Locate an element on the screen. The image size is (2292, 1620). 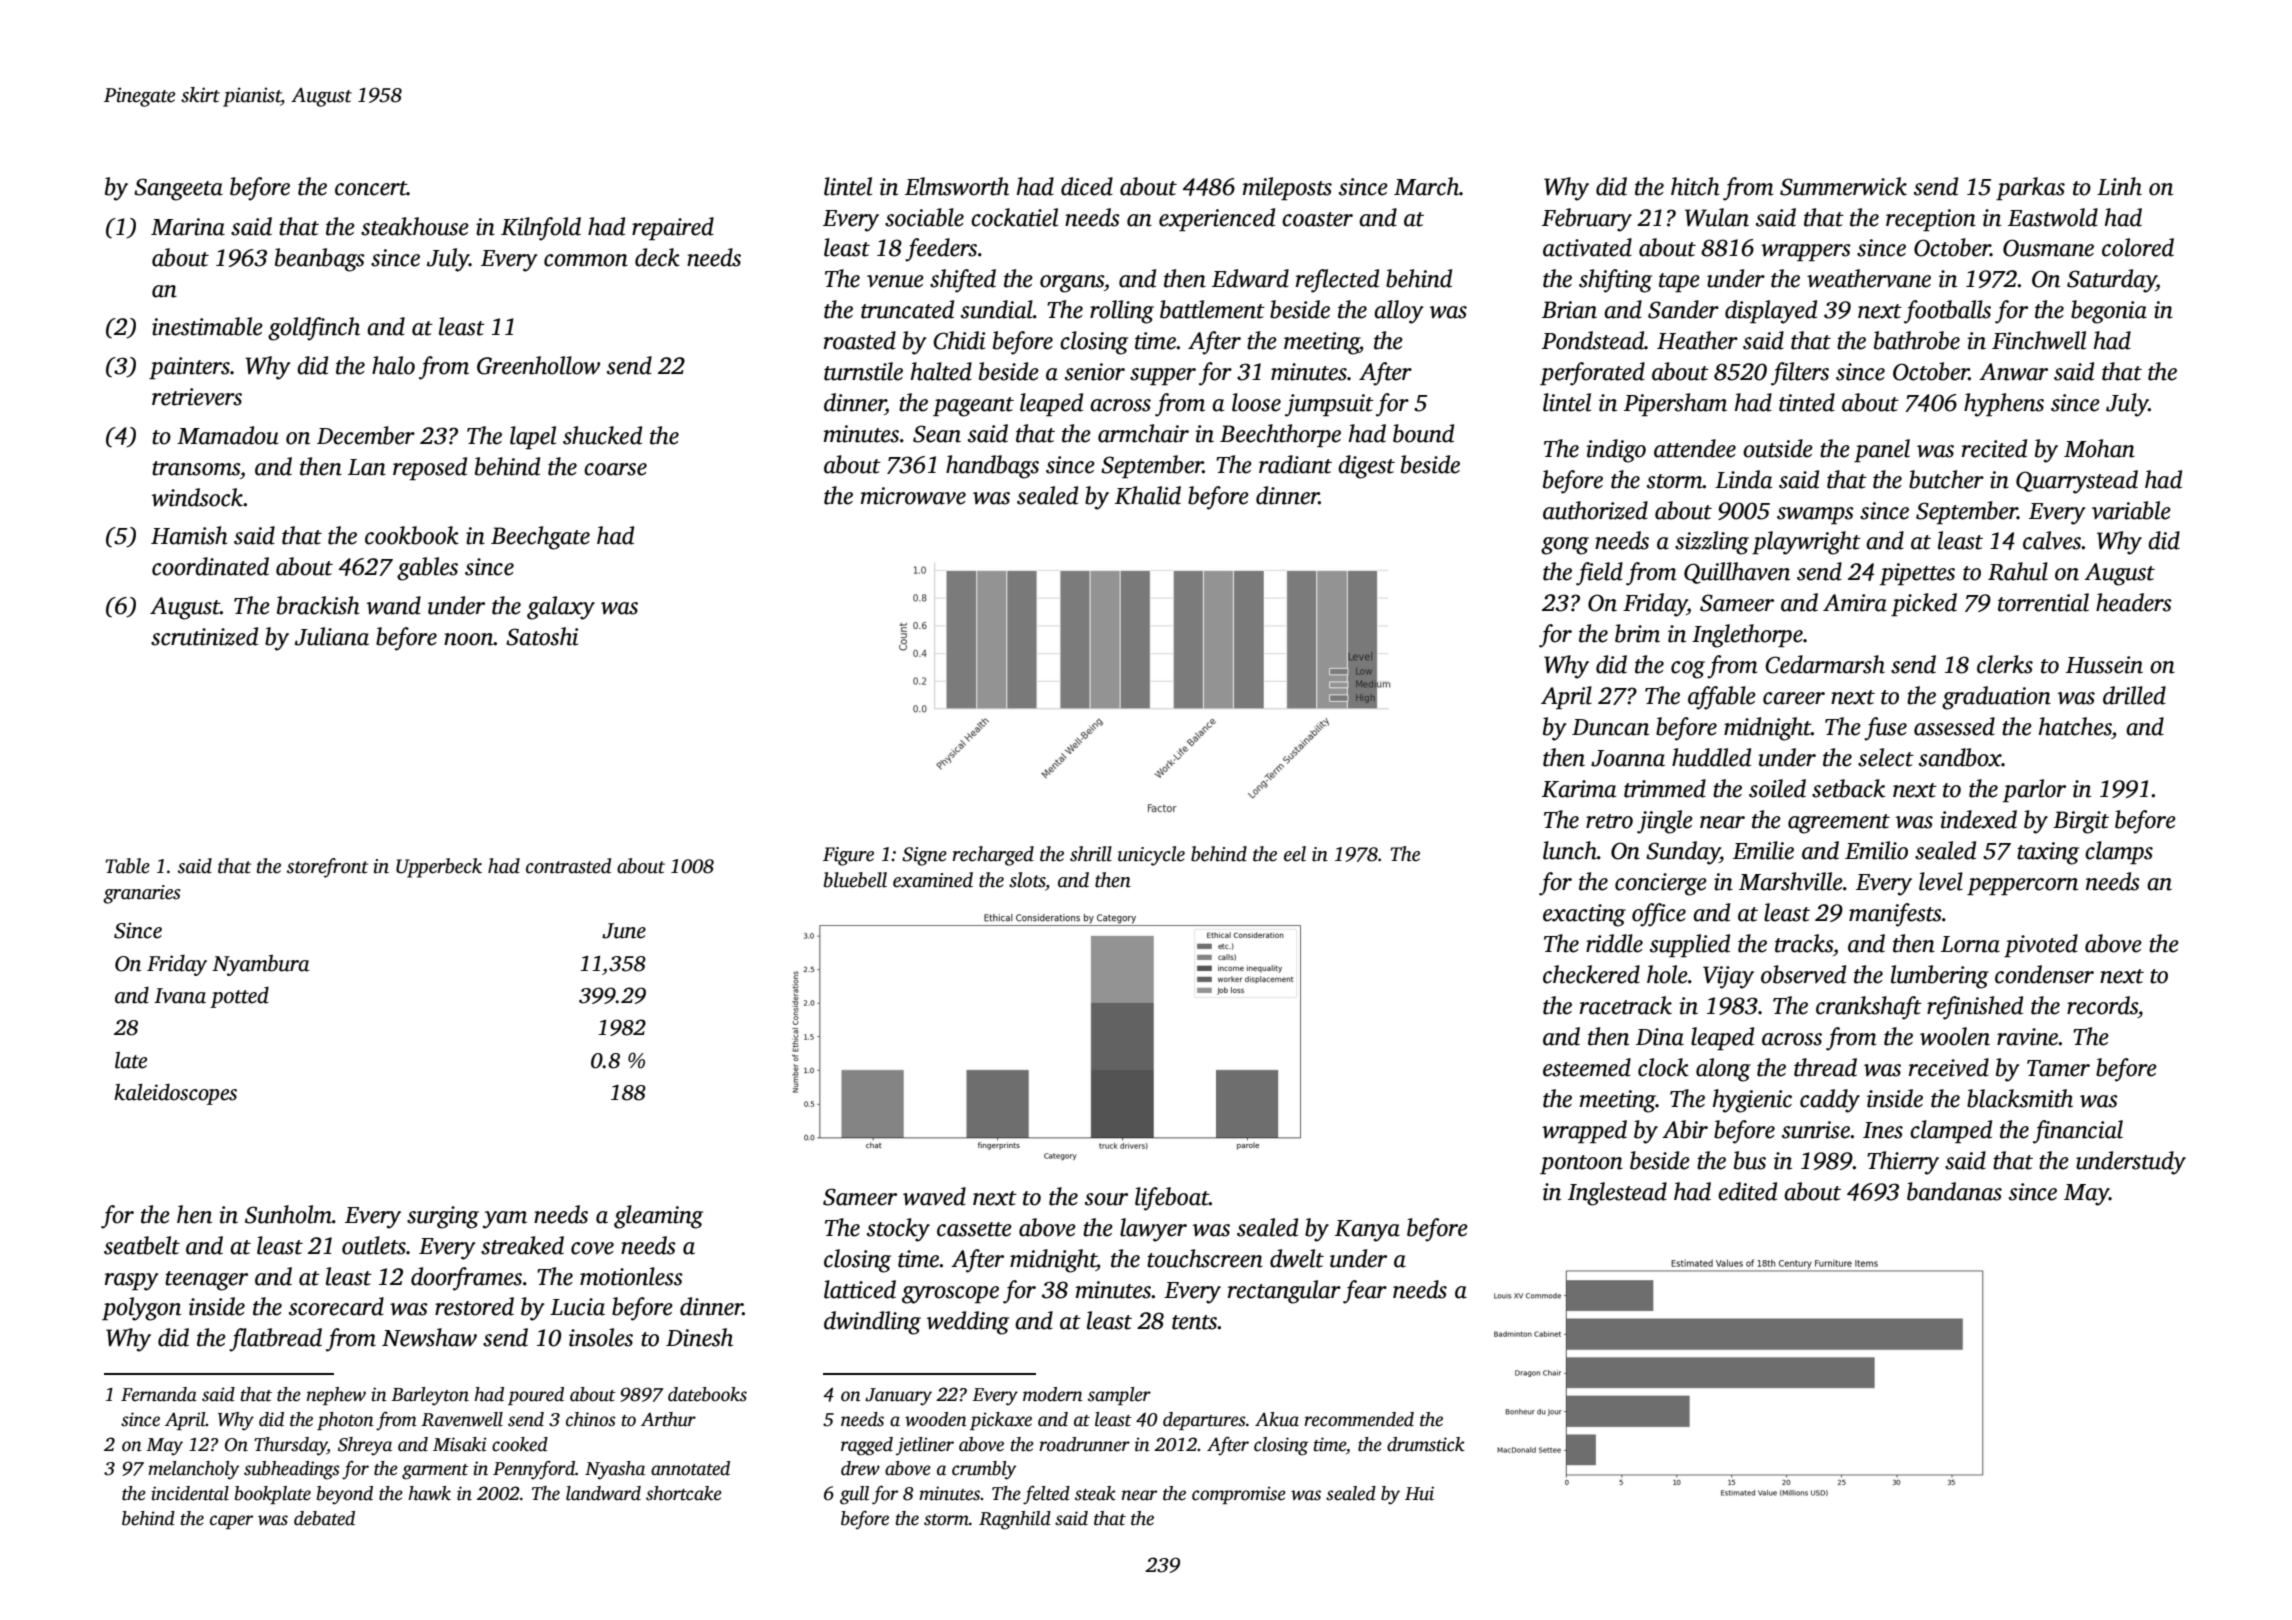
waved is located at coordinates (934, 1196).
